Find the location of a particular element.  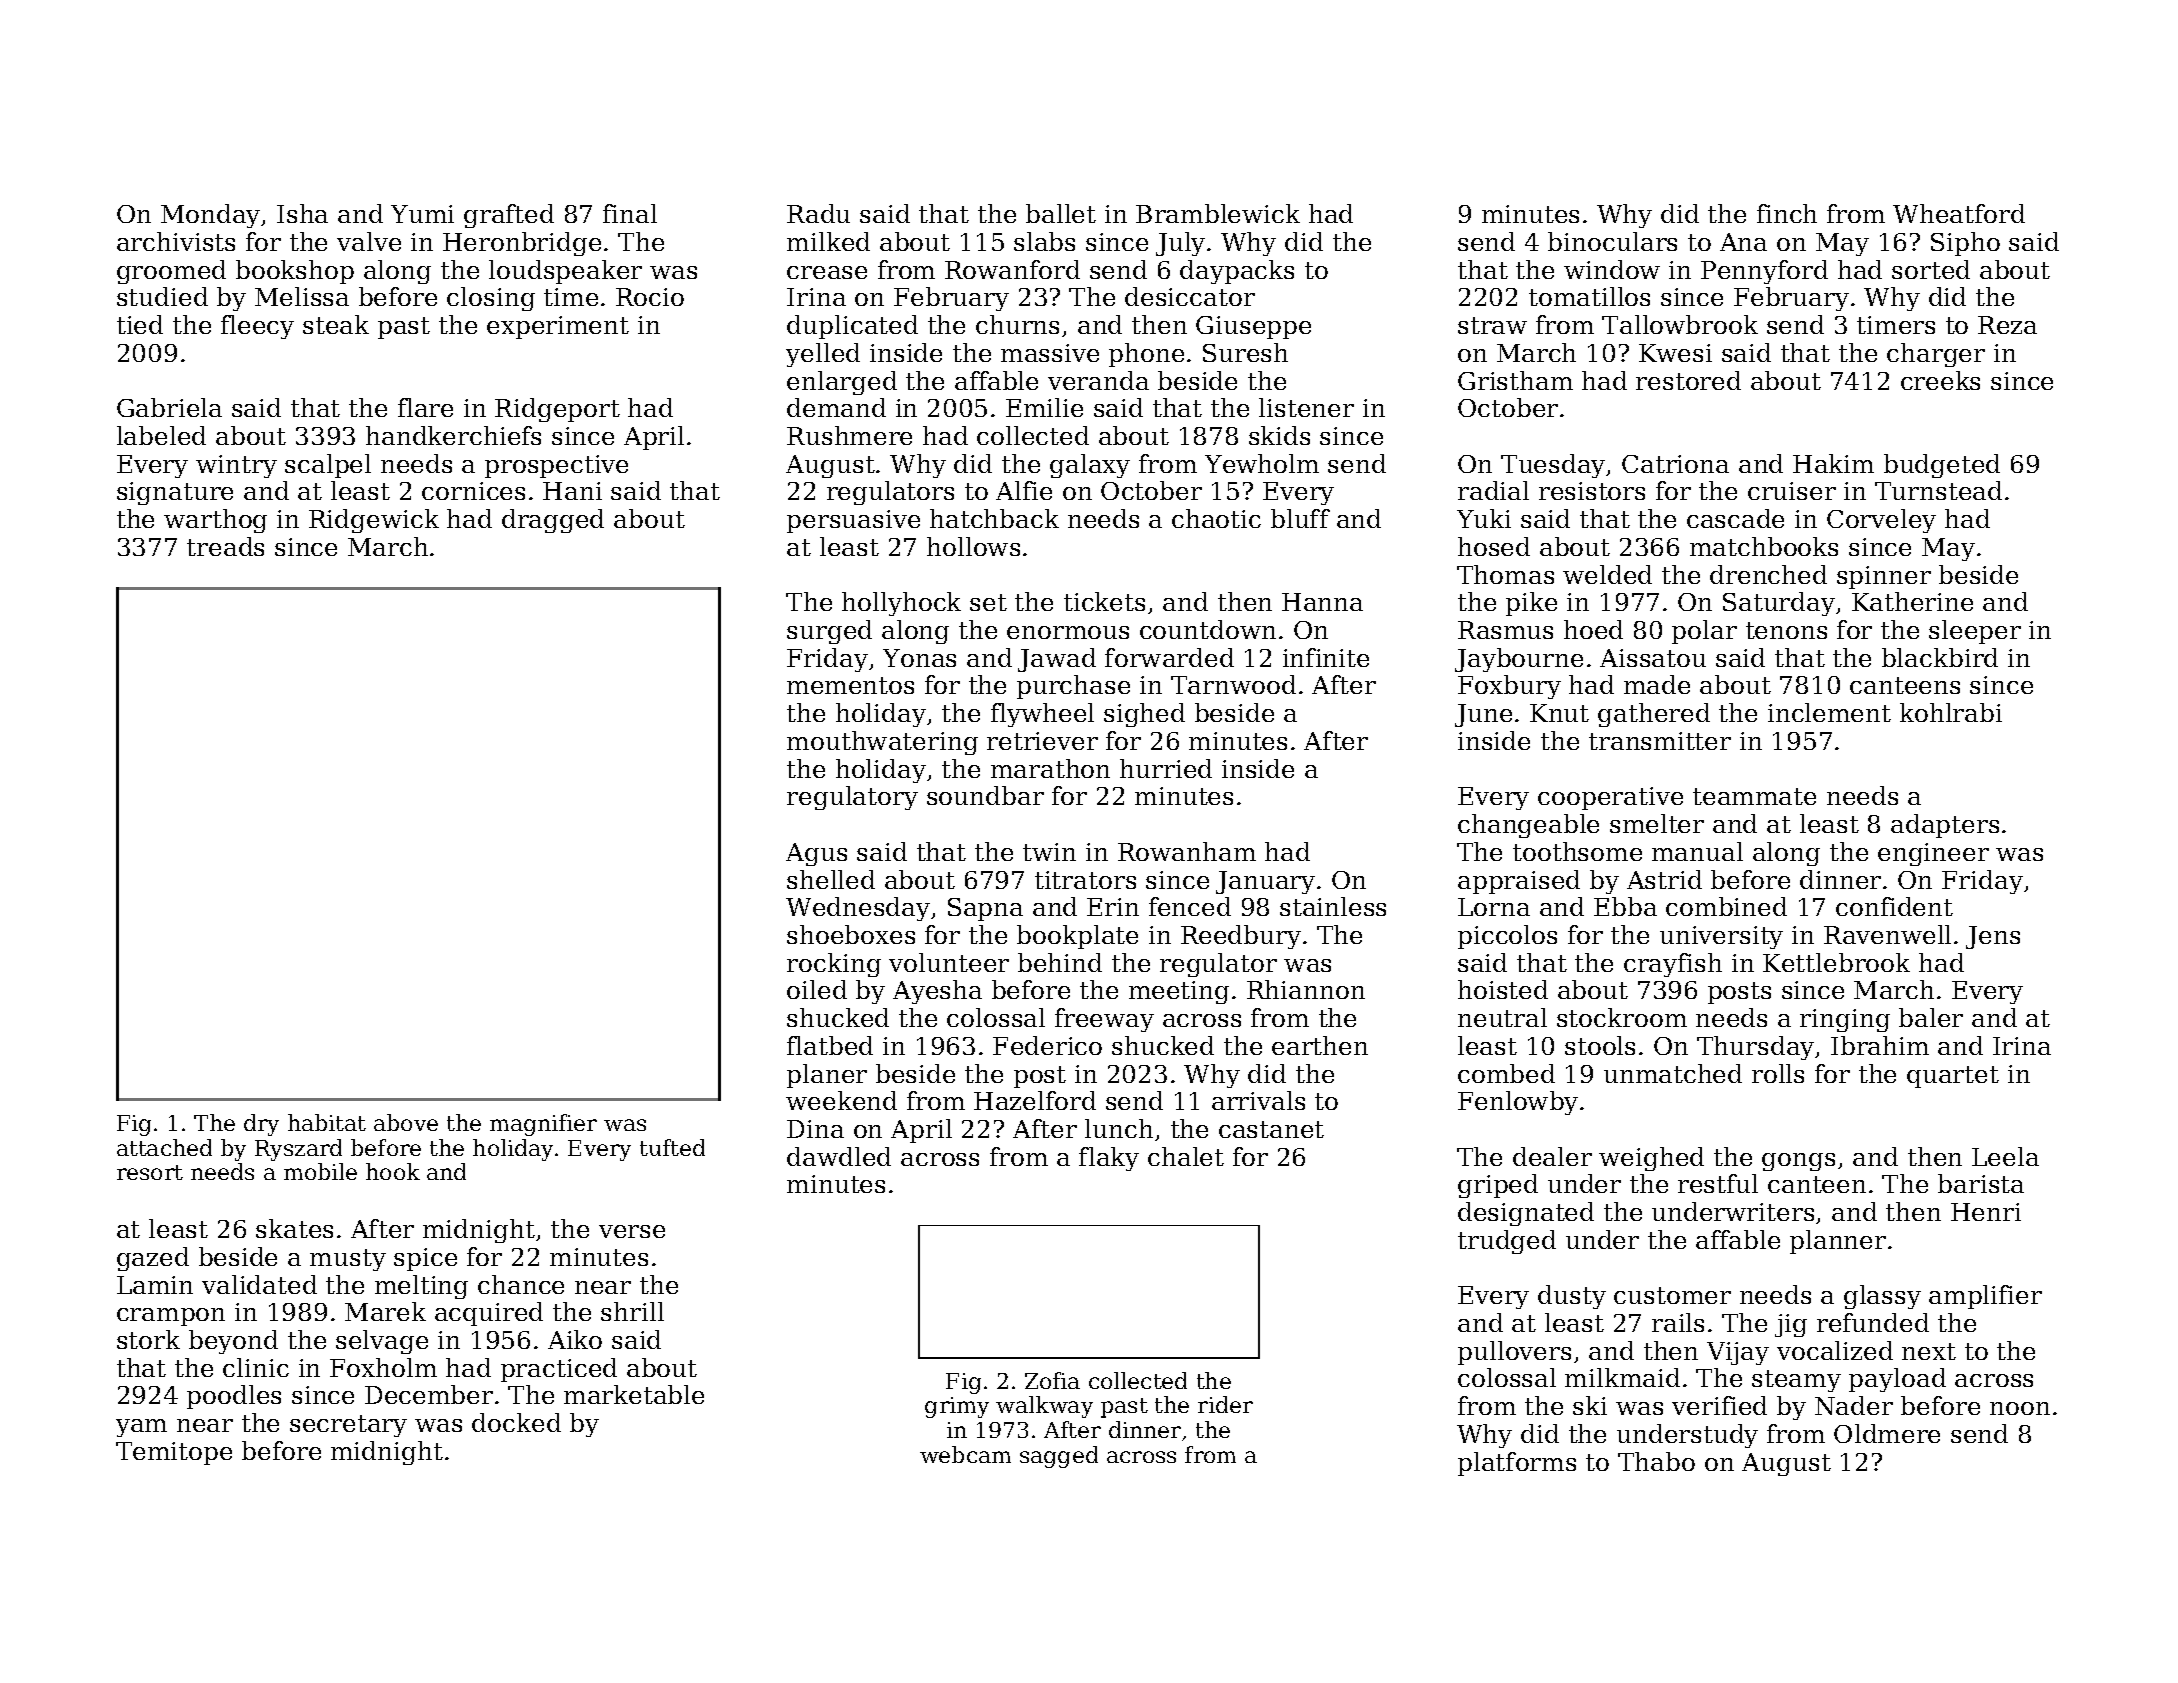

skates is located at coordinates (294, 1228).
